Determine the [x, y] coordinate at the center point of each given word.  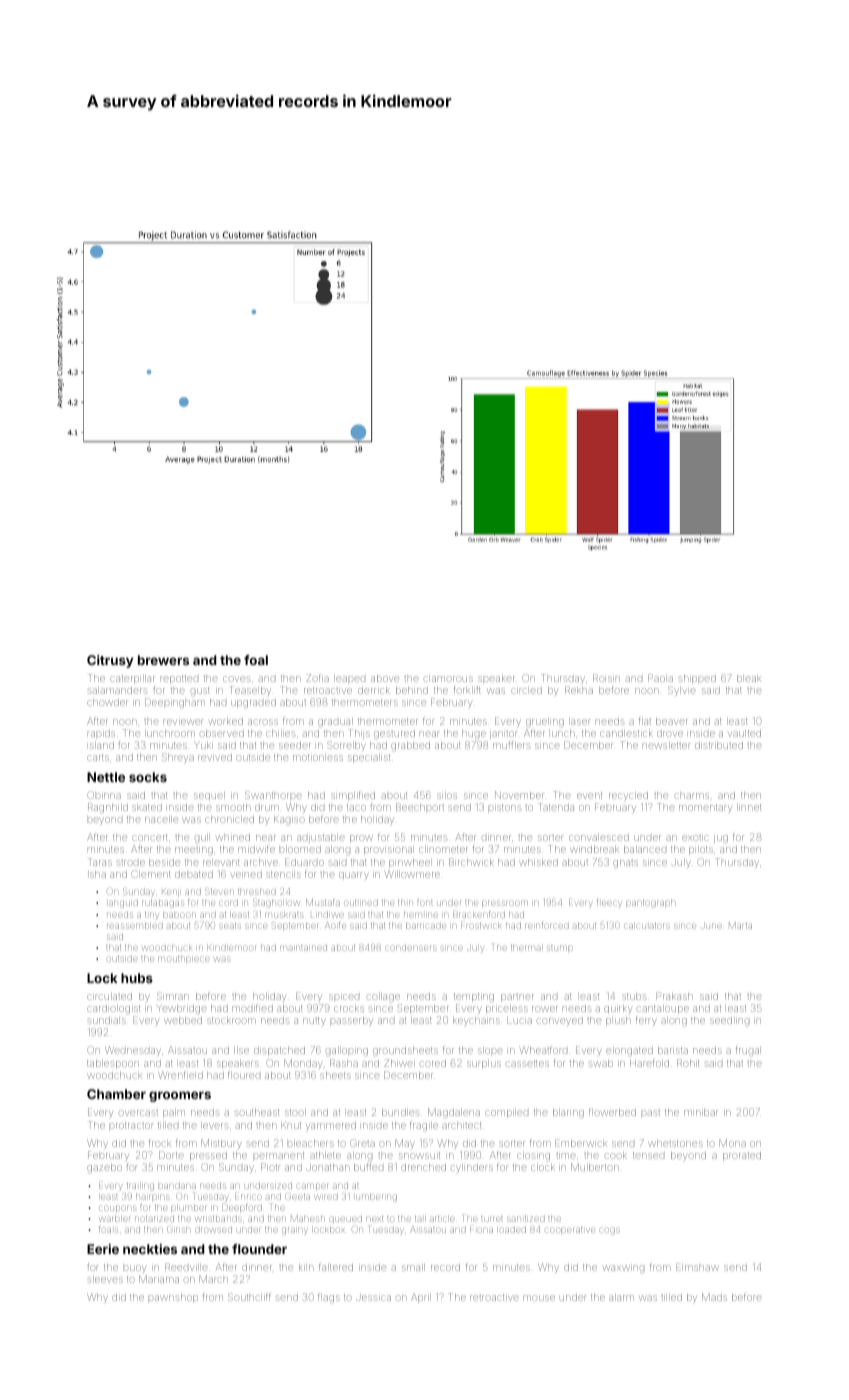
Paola [660, 678]
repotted [179, 680]
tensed [648, 1156]
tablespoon [112, 1064]
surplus [483, 1064]
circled [526, 691]
